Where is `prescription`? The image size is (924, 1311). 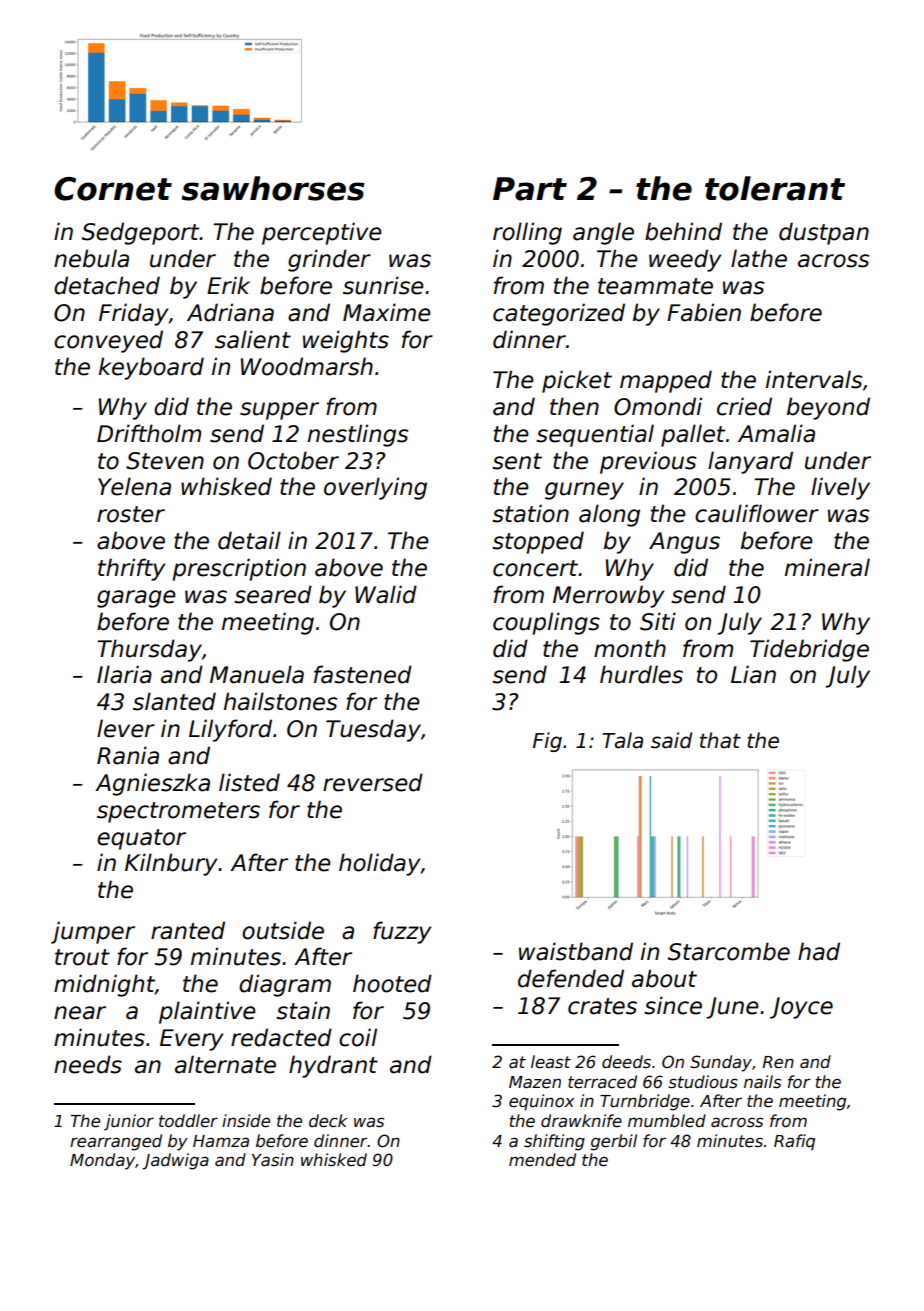 prescription is located at coordinates (239, 569).
